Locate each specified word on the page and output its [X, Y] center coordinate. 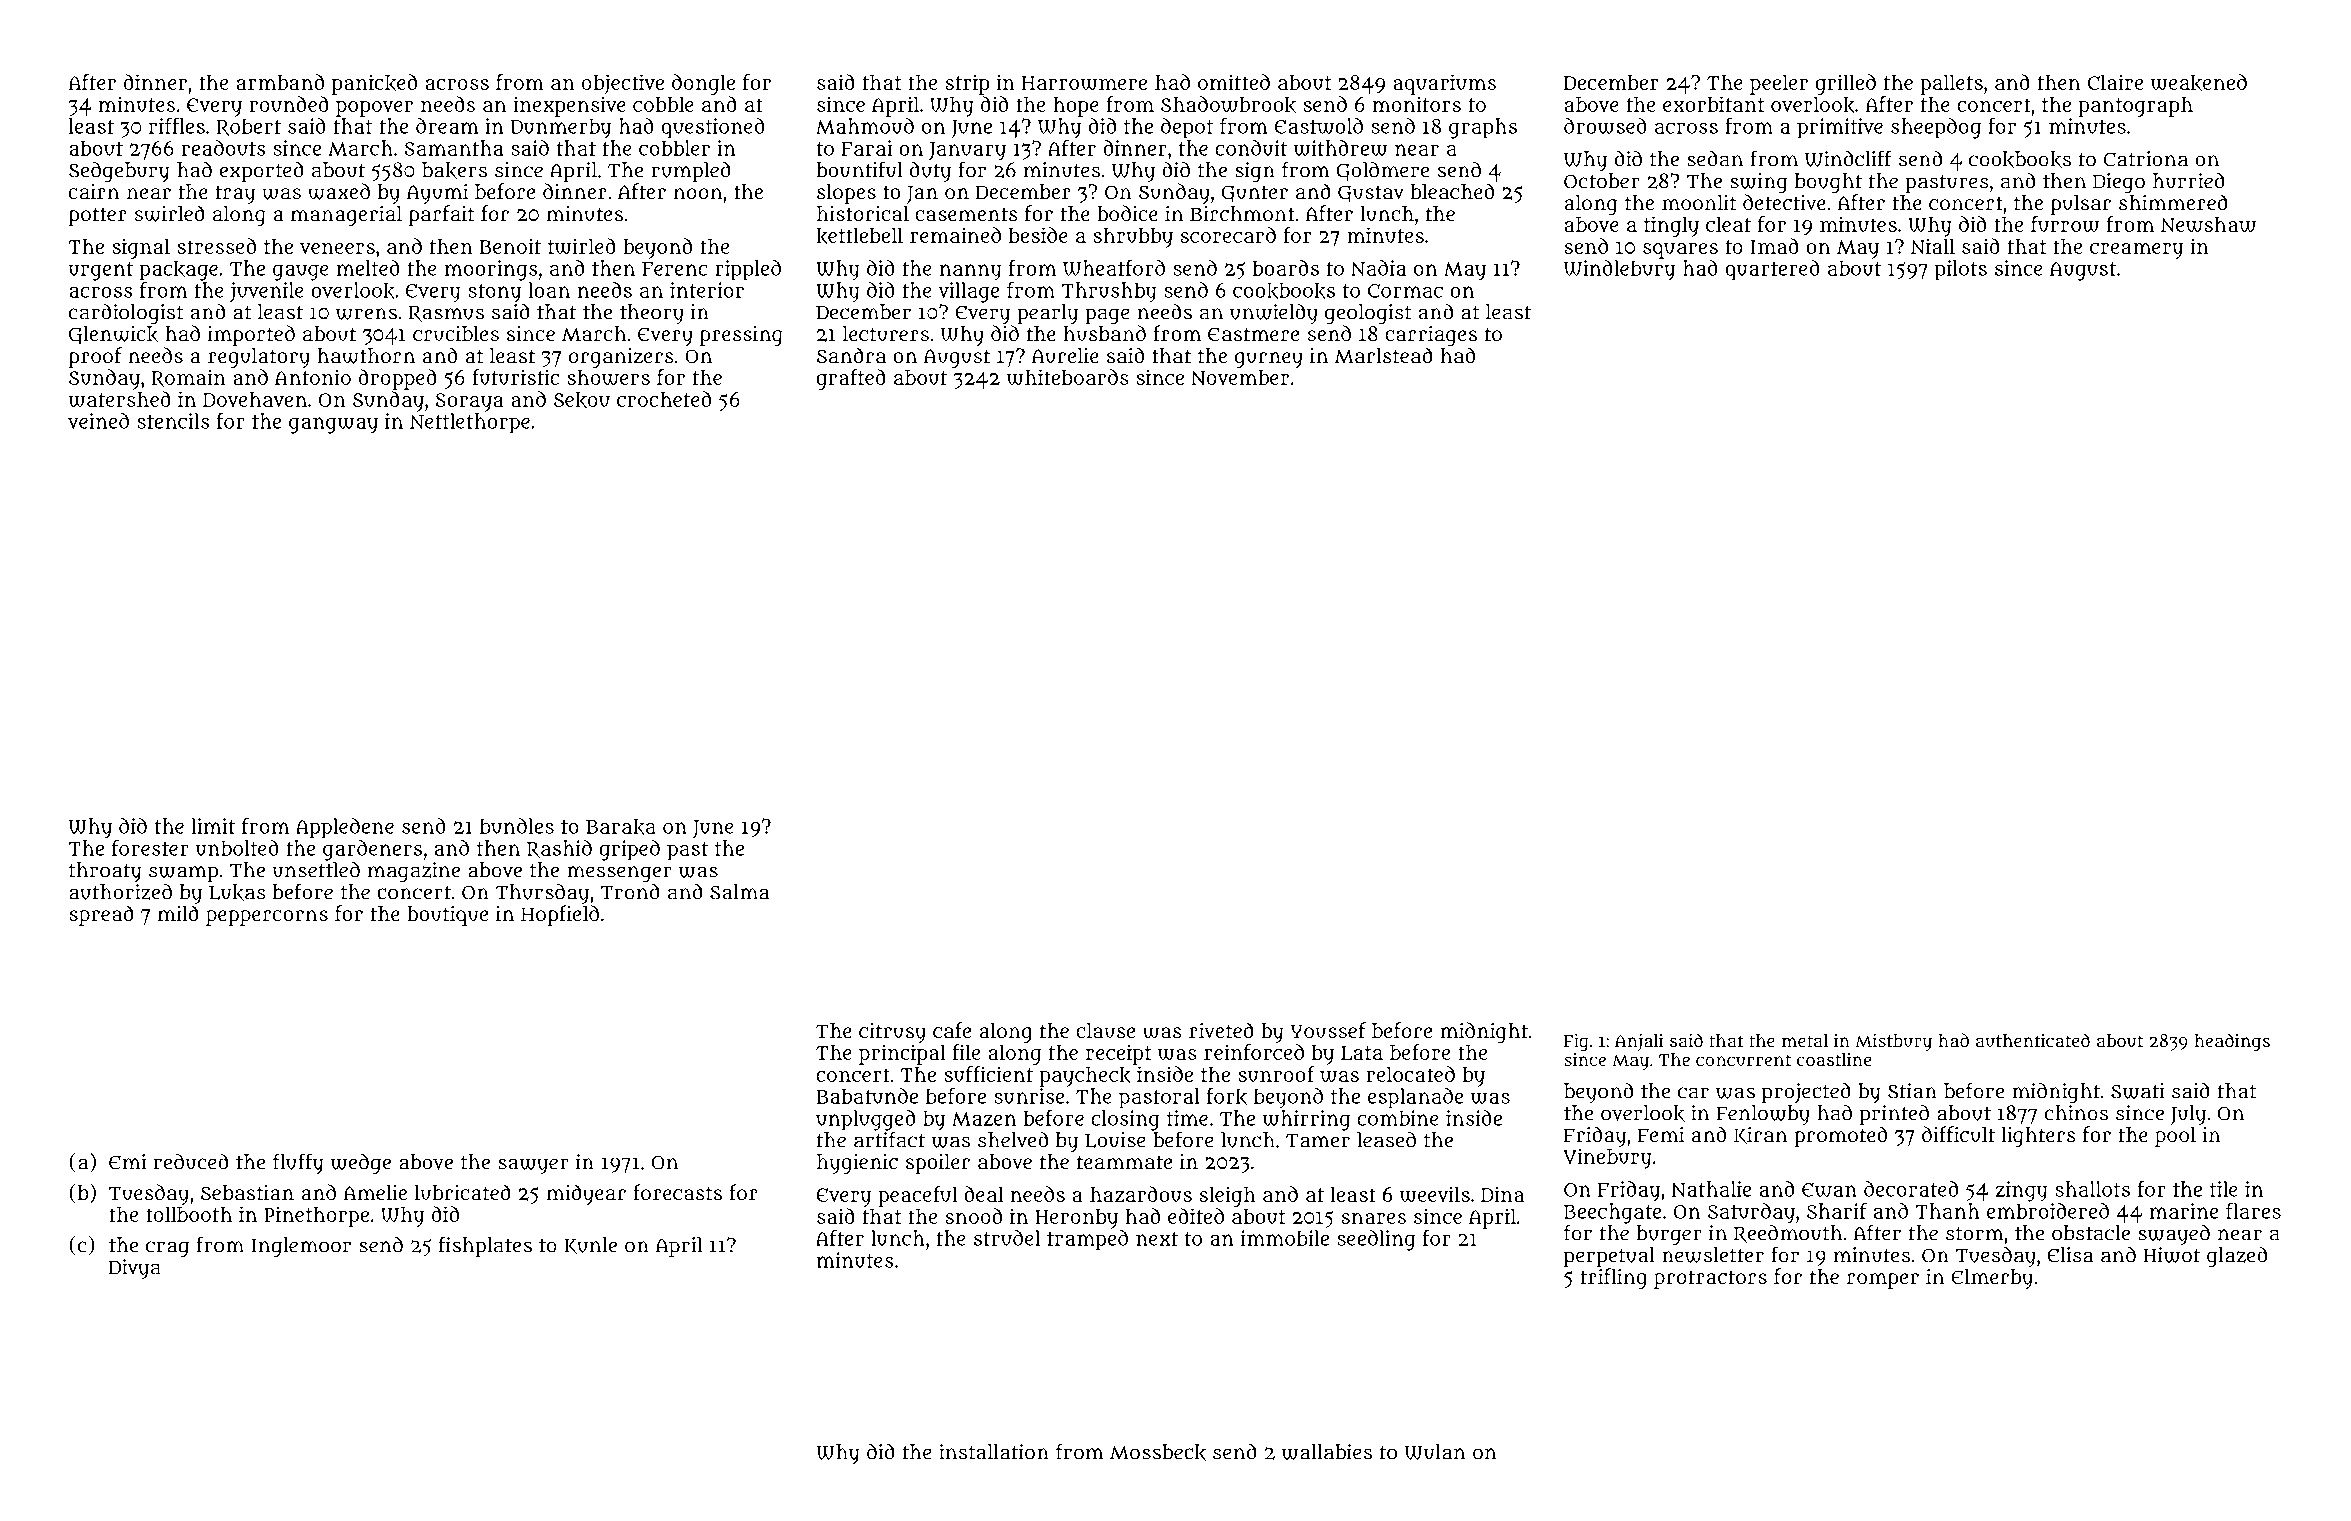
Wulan [1435, 1452]
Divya [135, 1269]
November [1240, 377]
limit [213, 826]
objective [623, 84]
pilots [1961, 270]
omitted [1234, 82]
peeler [1779, 84]
